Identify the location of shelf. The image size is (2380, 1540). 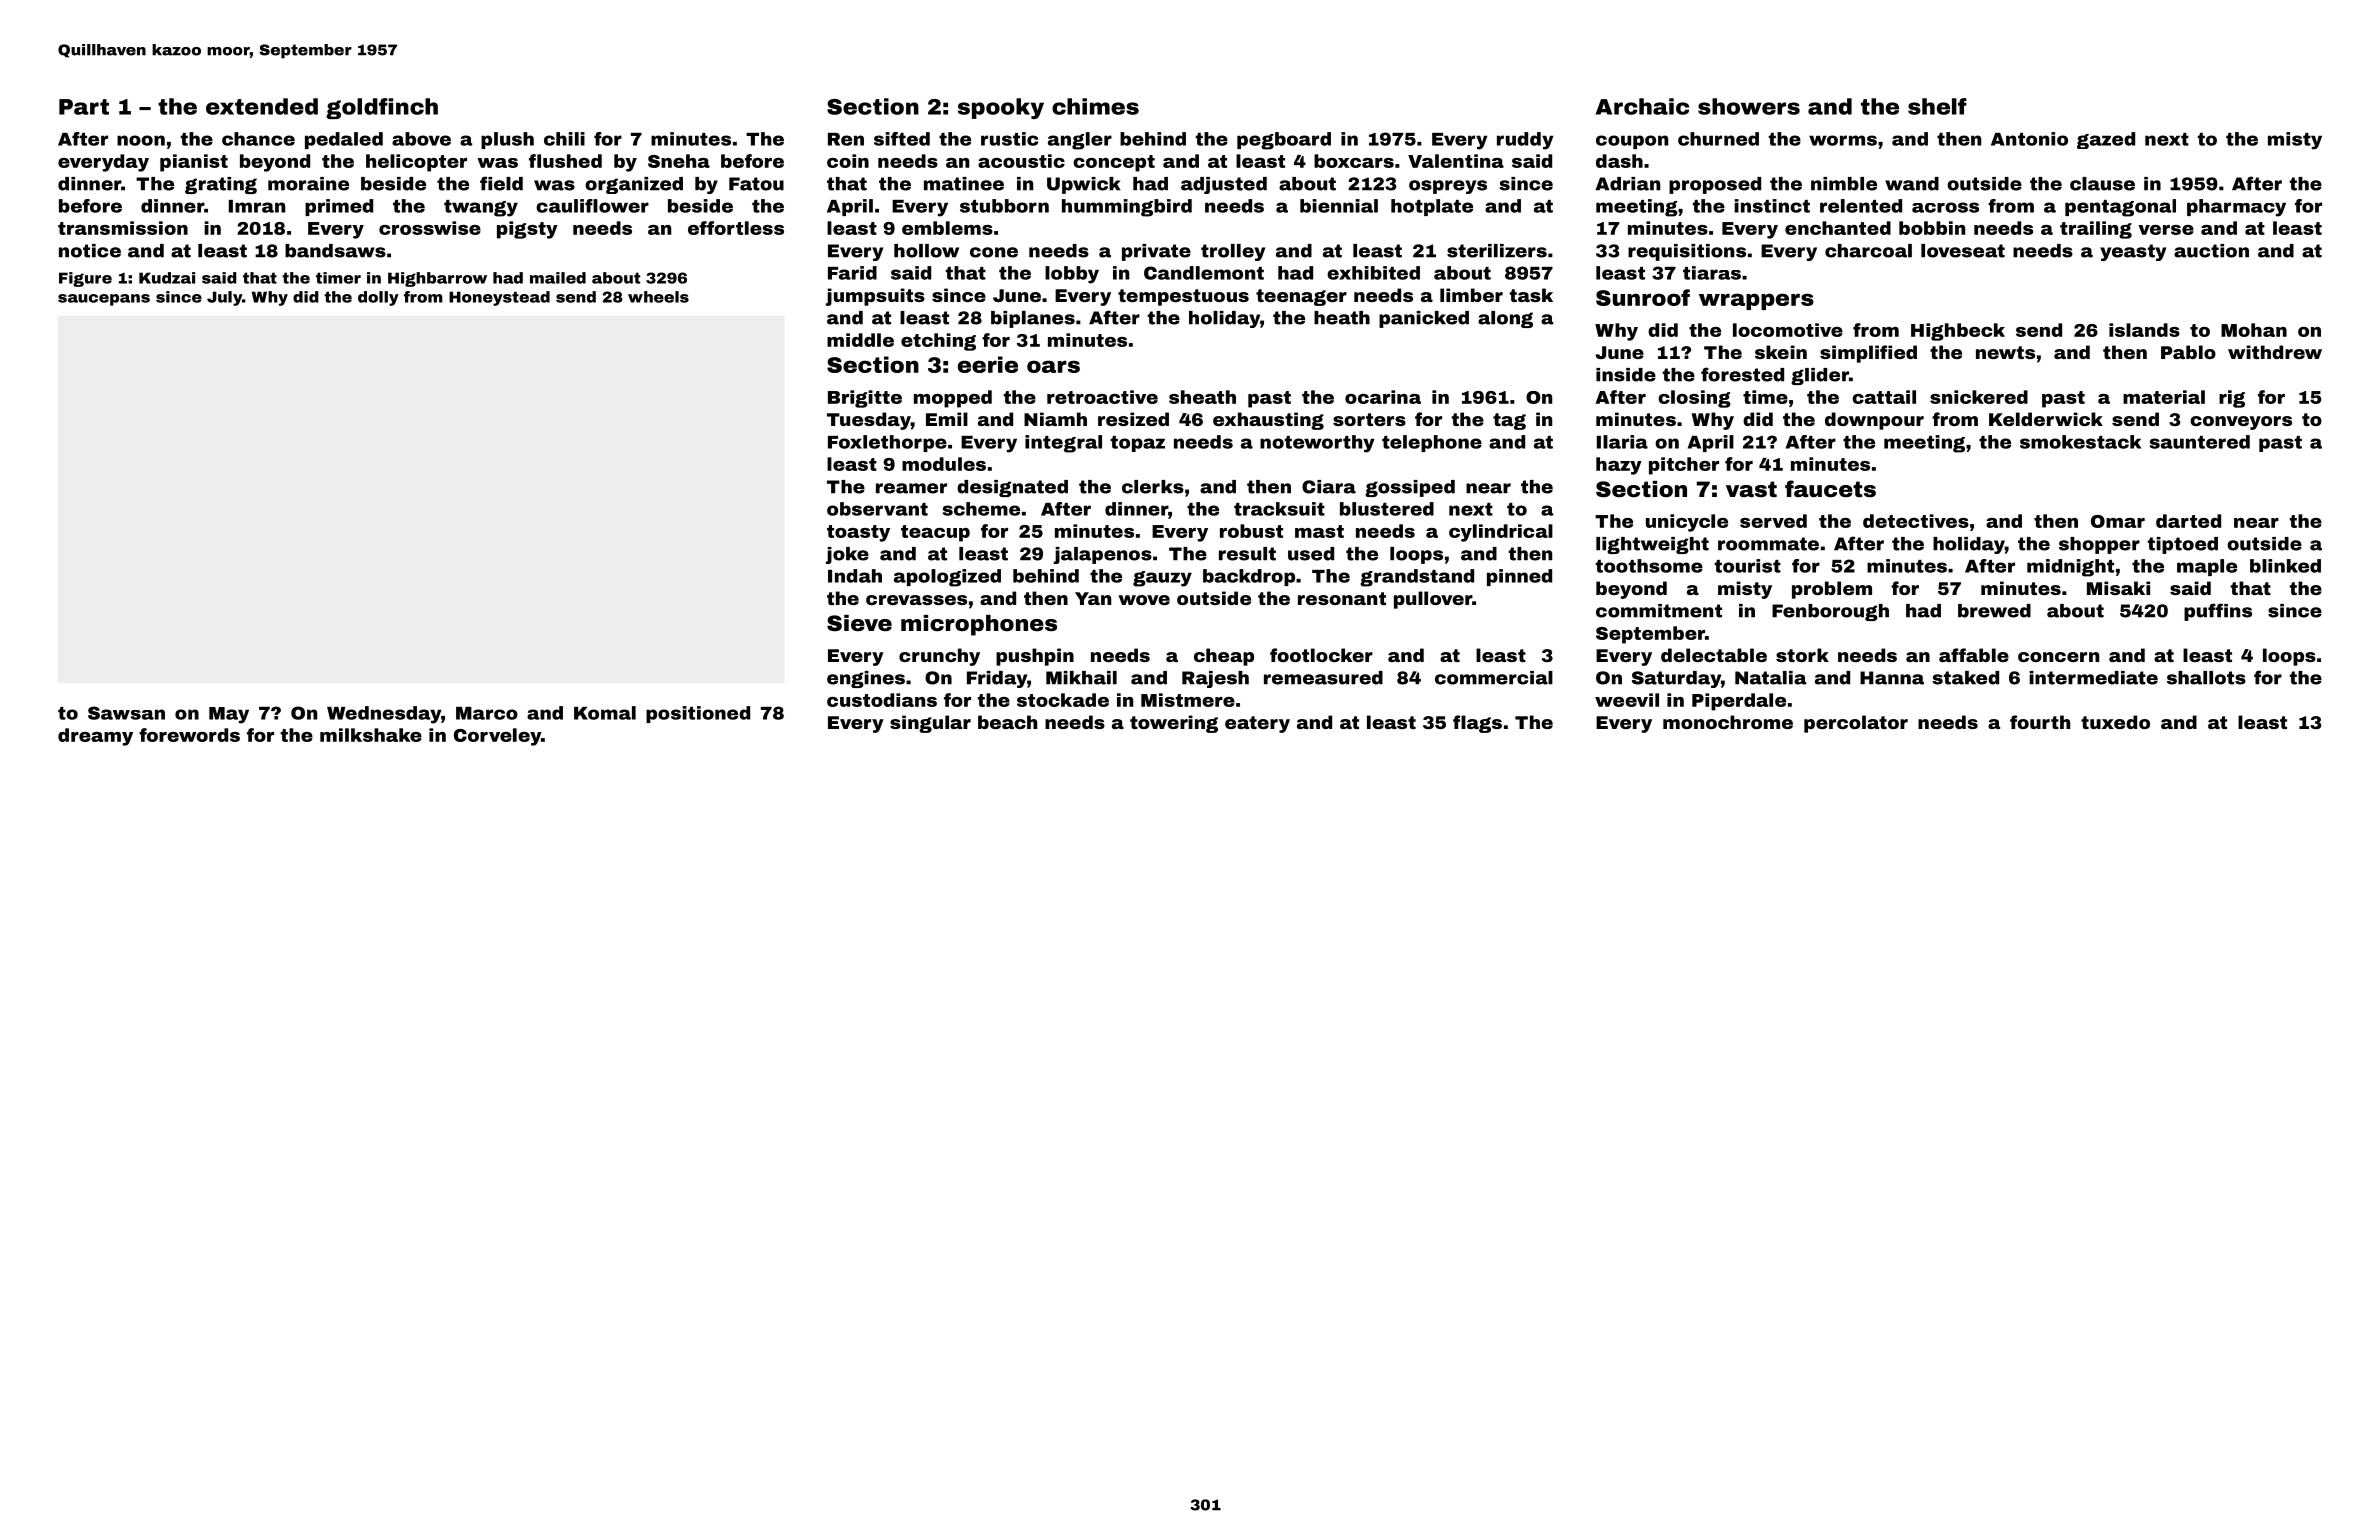
(1937, 106).
